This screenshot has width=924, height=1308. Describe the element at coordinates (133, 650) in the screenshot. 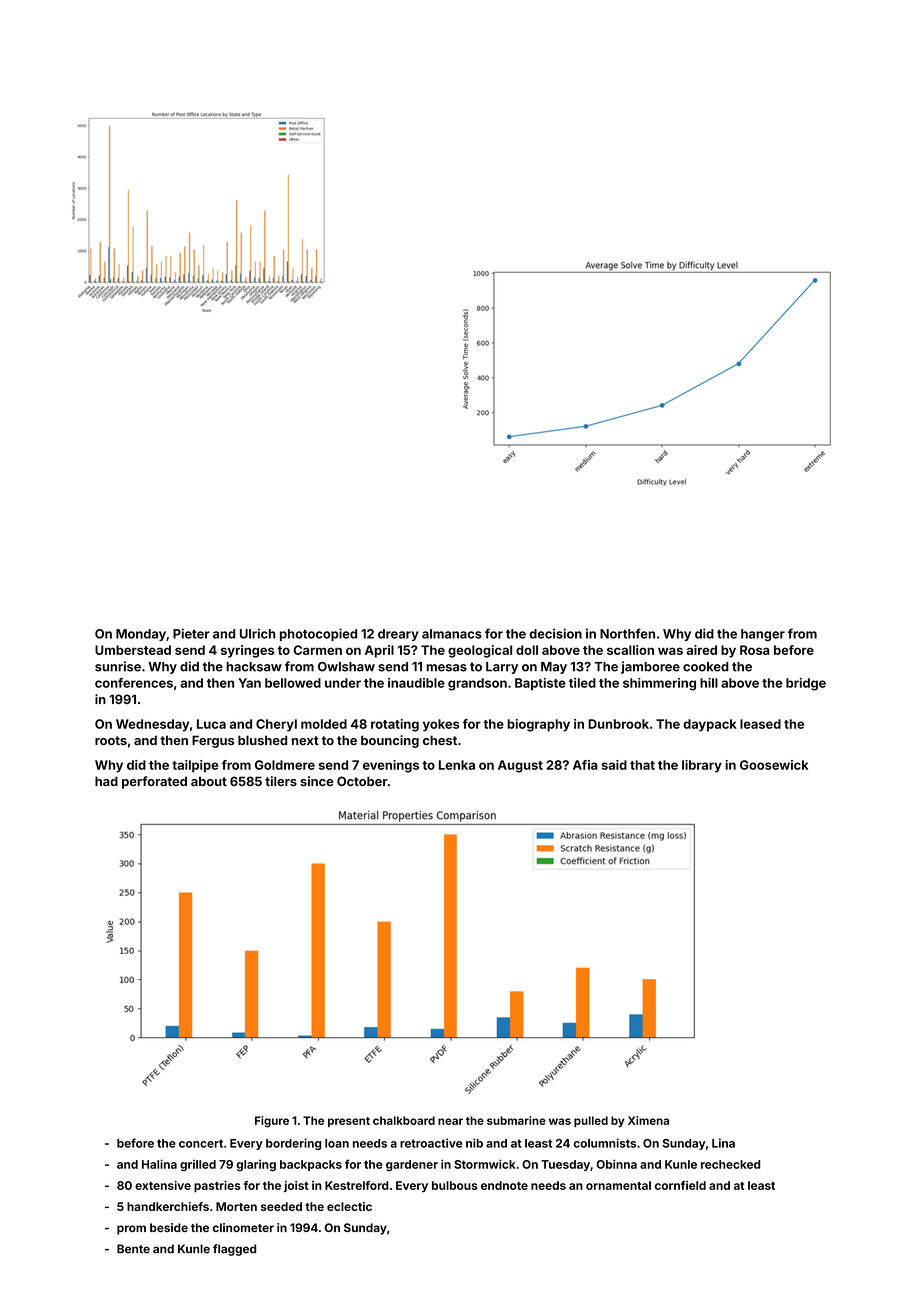

I see `Umberstead` at that location.
